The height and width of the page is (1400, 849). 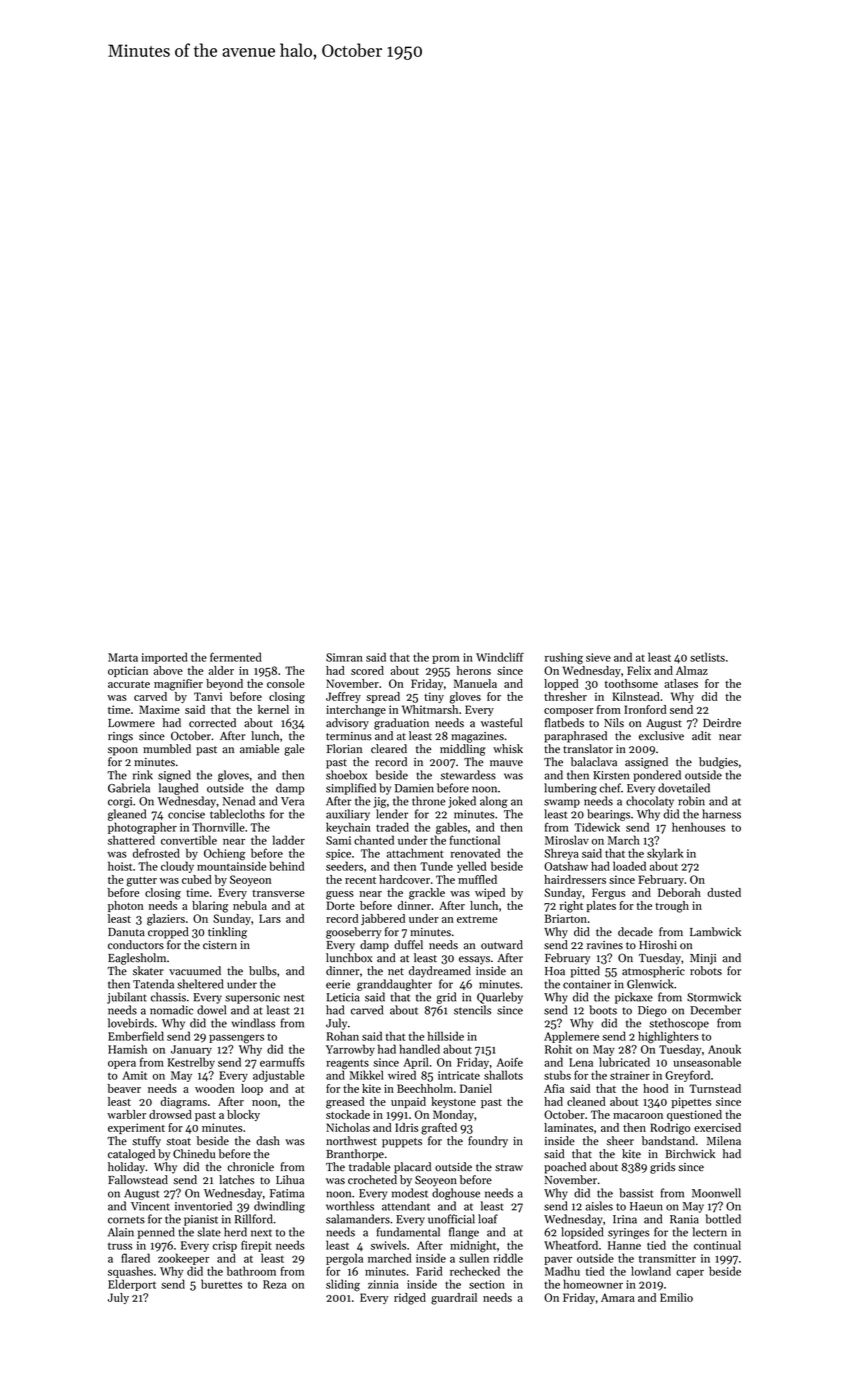 What do you see at coordinates (221, 1284) in the page?
I see `burettes` at bounding box center [221, 1284].
